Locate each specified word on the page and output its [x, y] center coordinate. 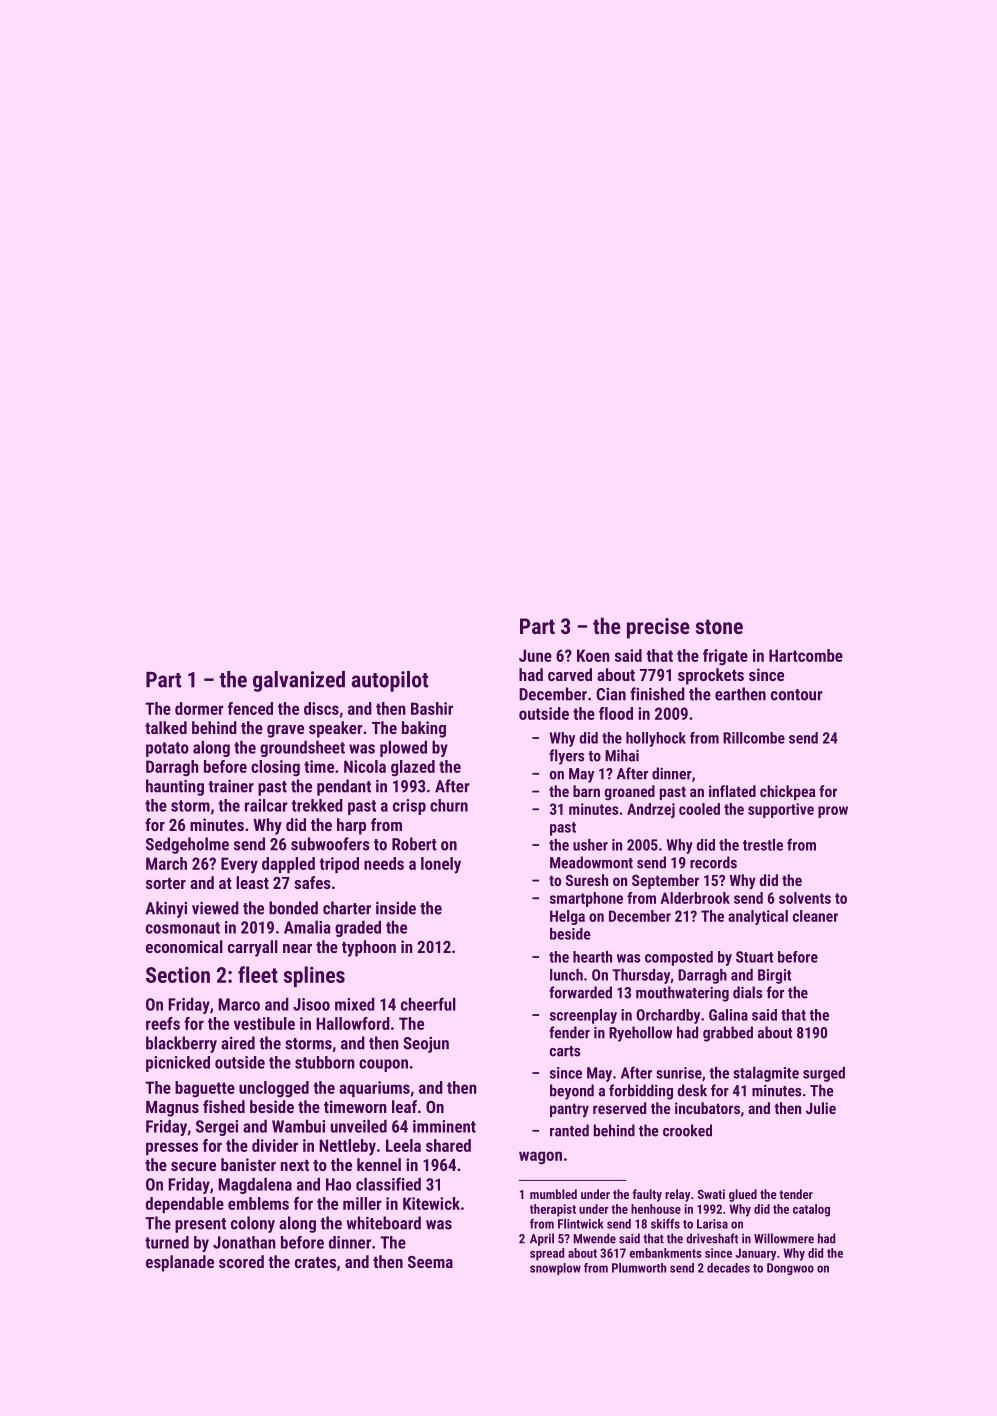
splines [314, 976]
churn [449, 805]
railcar [266, 805]
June [535, 655]
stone [719, 626]
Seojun [426, 1045]
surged [824, 1074]
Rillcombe [754, 738]
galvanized [299, 681]
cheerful [428, 1004]
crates [315, 1262]
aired [238, 1043]
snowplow [555, 1269]
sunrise [679, 1073]
